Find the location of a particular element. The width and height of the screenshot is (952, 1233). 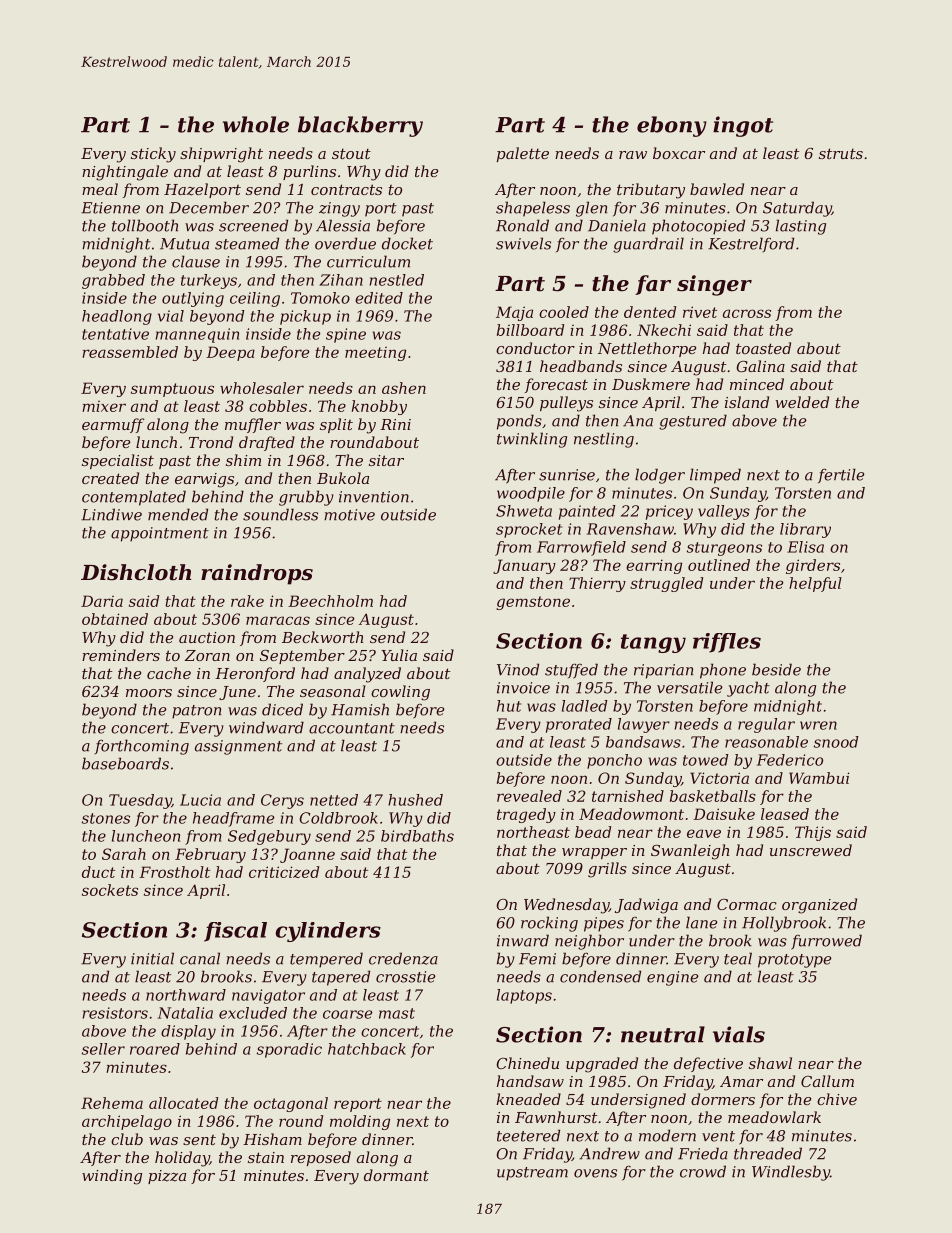

Deepa is located at coordinates (230, 353).
